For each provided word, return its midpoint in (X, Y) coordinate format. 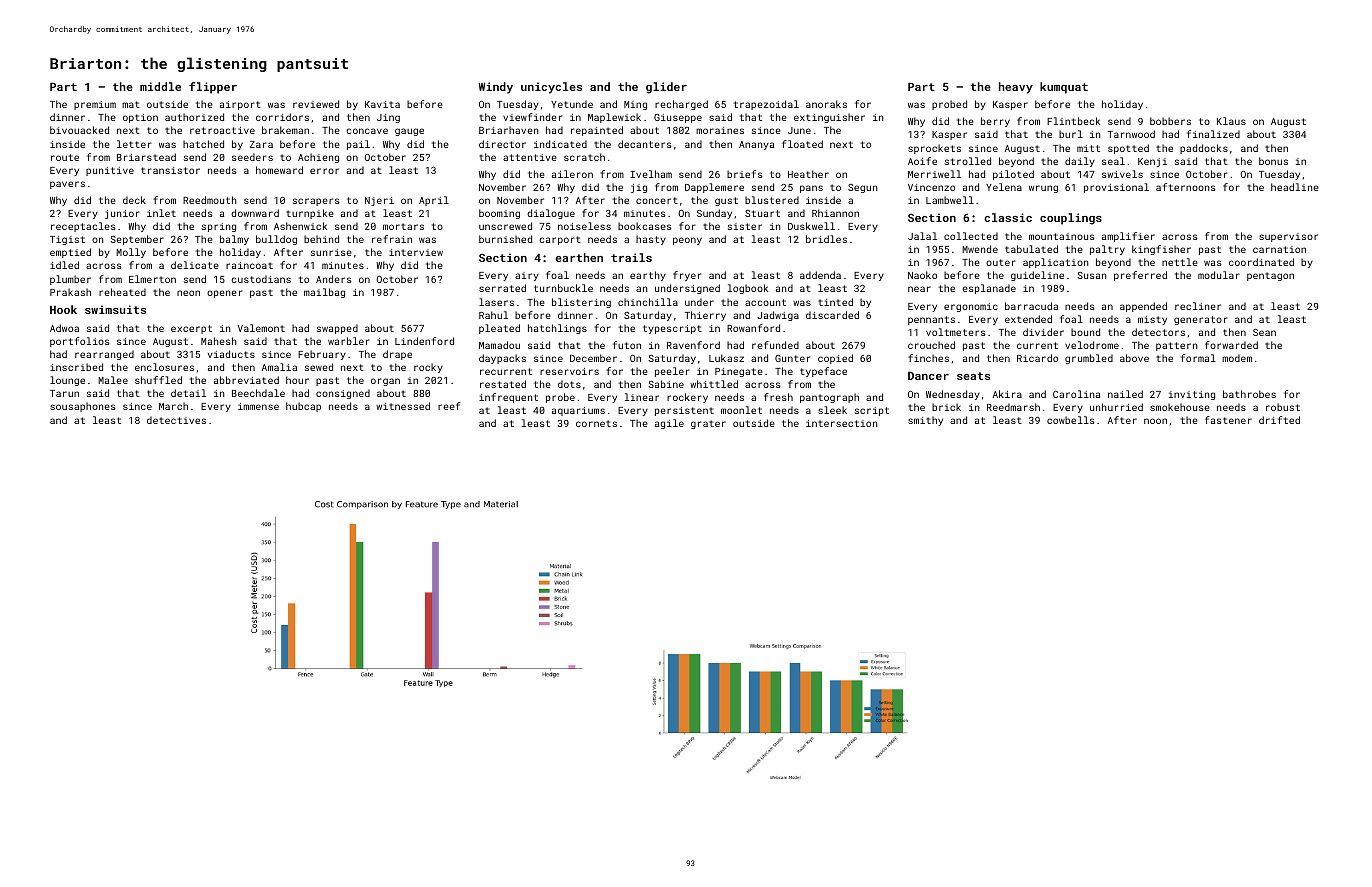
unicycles (551, 88)
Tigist (67, 240)
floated (802, 144)
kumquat (1064, 88)
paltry (1107, 250)
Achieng (318, 158)
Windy (496, 88)
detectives (176, 420)
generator (1201, 320)
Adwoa (64, 328)
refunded (775, 345)
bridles (826, 239)
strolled (968, 161)
